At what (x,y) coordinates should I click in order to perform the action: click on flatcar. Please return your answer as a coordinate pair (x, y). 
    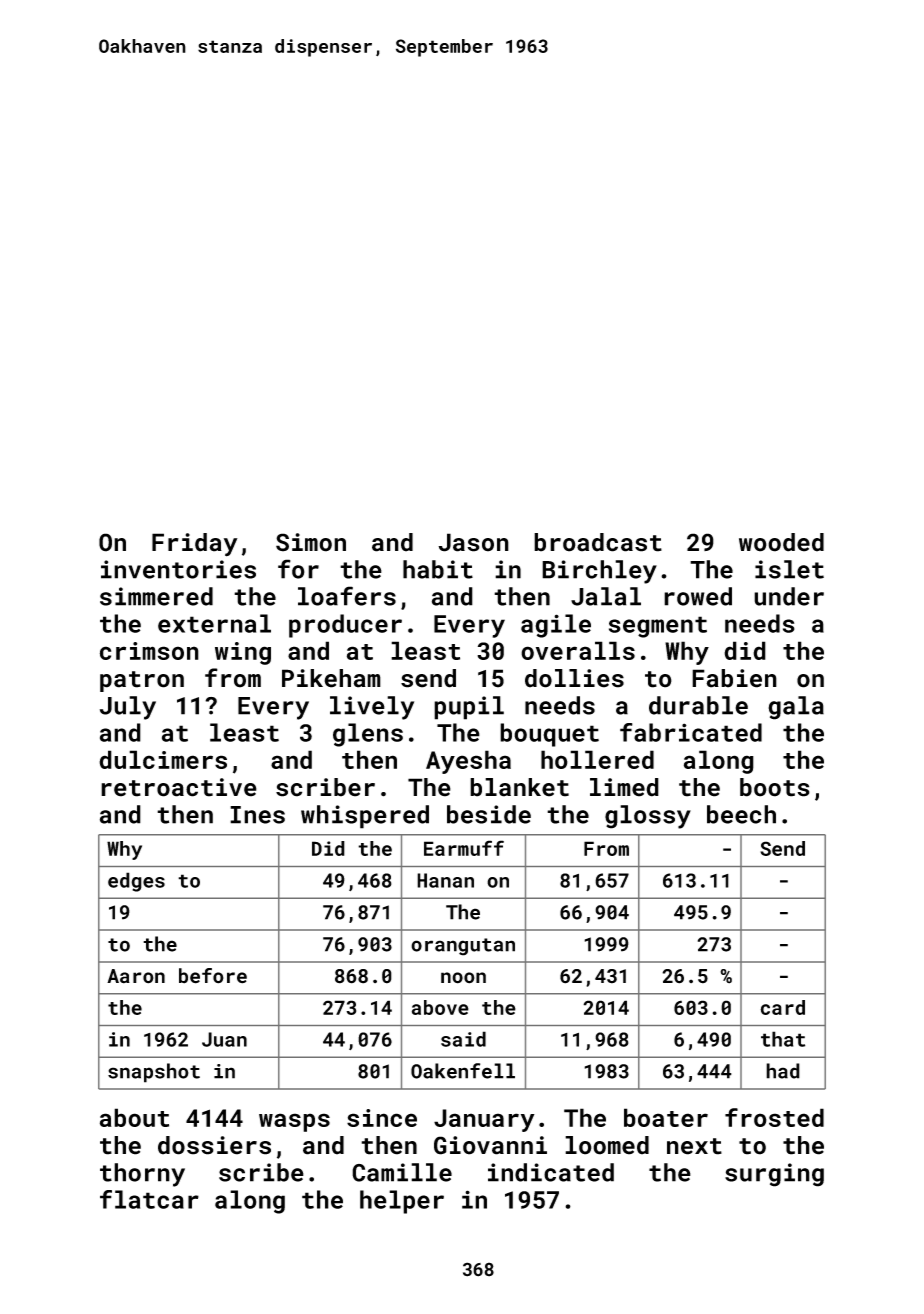
    Looking at the image, I should click on (149, 1199).
